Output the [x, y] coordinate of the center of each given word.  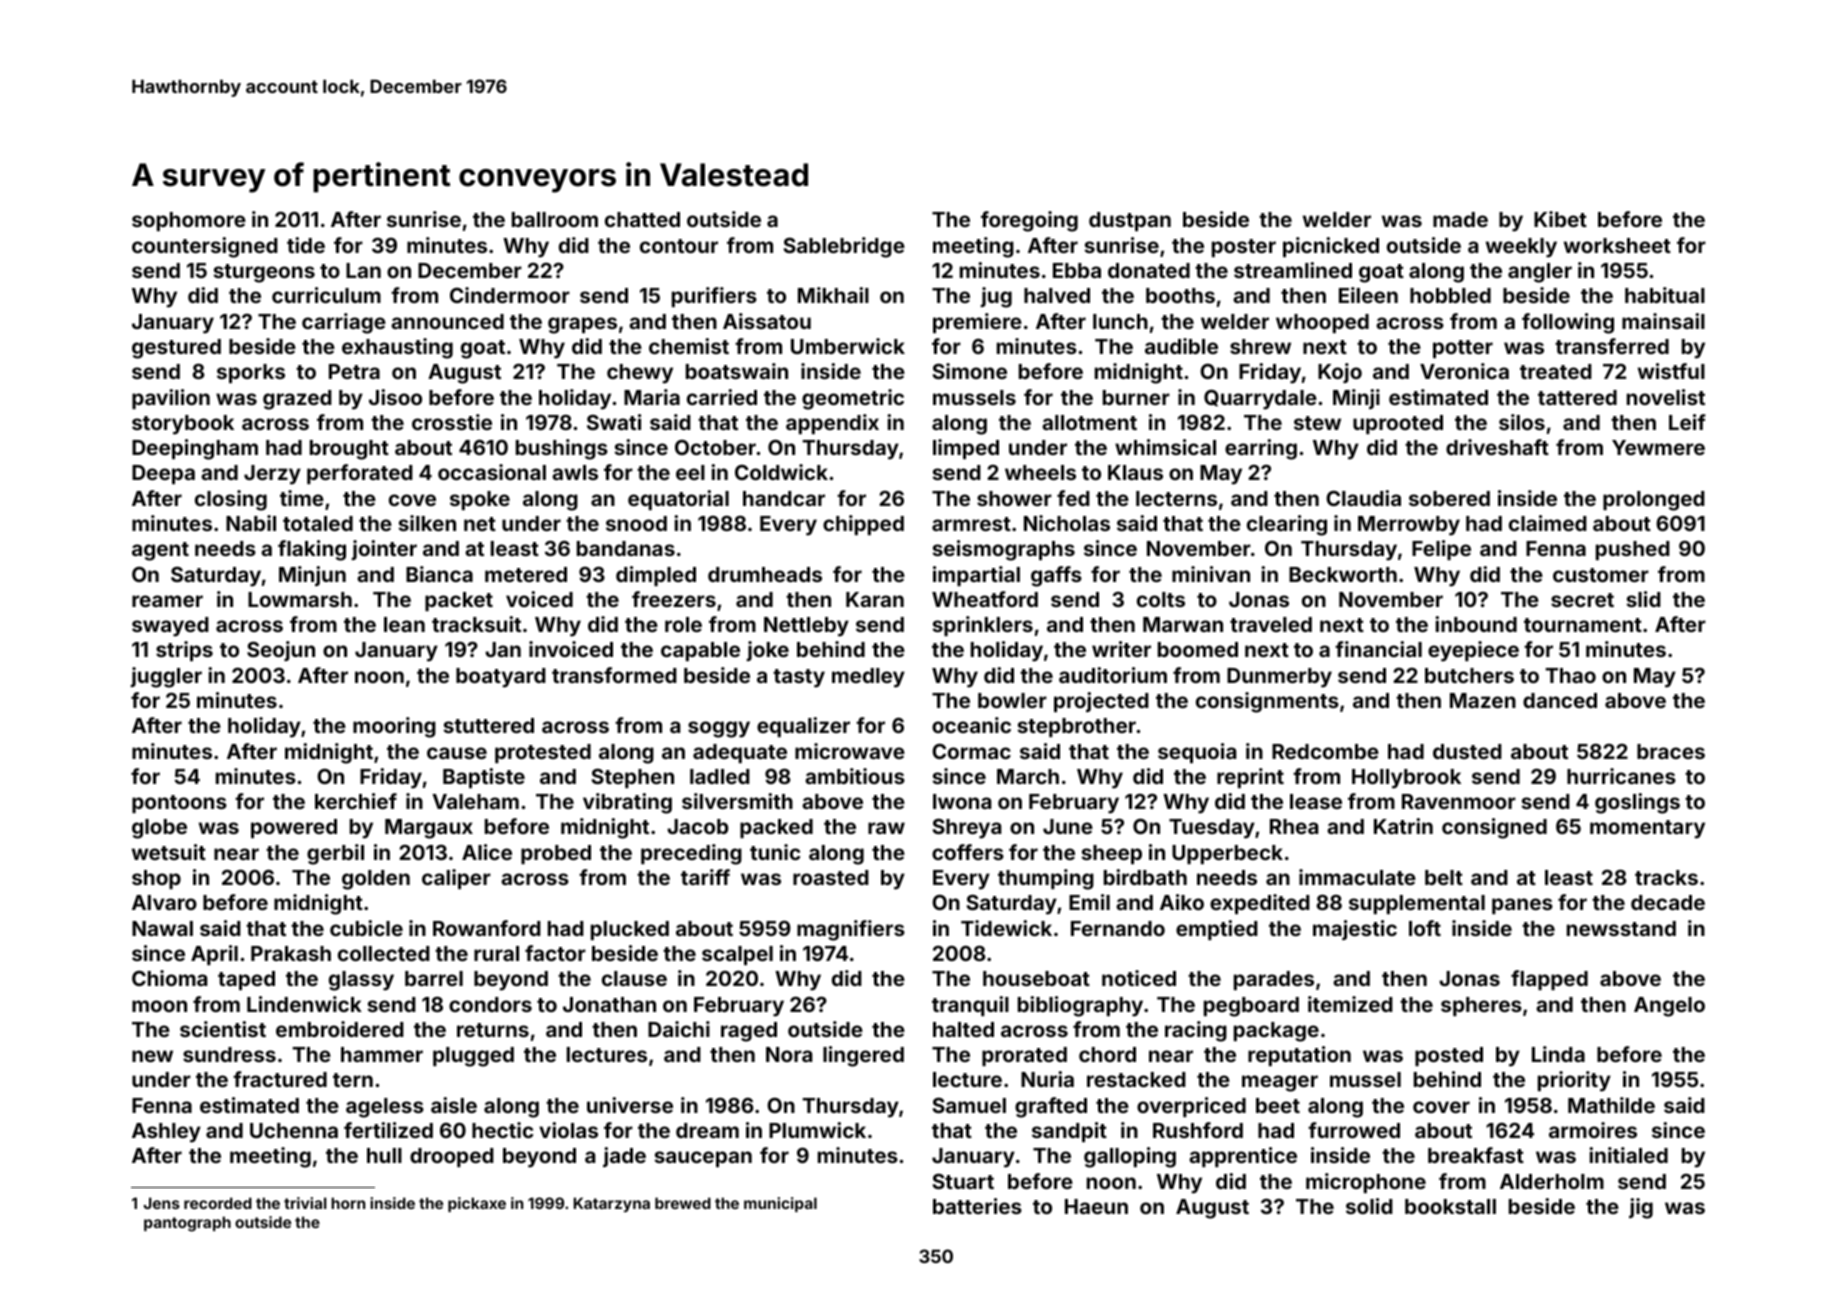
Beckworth [1343, 574]
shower [1014, 498]
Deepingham [195, 449]
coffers [968, 852]
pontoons [179, 804]
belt [1444, 877]
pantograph [187, 1224]
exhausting [397, 348]
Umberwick [848, 346]
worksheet [1617, 245]
